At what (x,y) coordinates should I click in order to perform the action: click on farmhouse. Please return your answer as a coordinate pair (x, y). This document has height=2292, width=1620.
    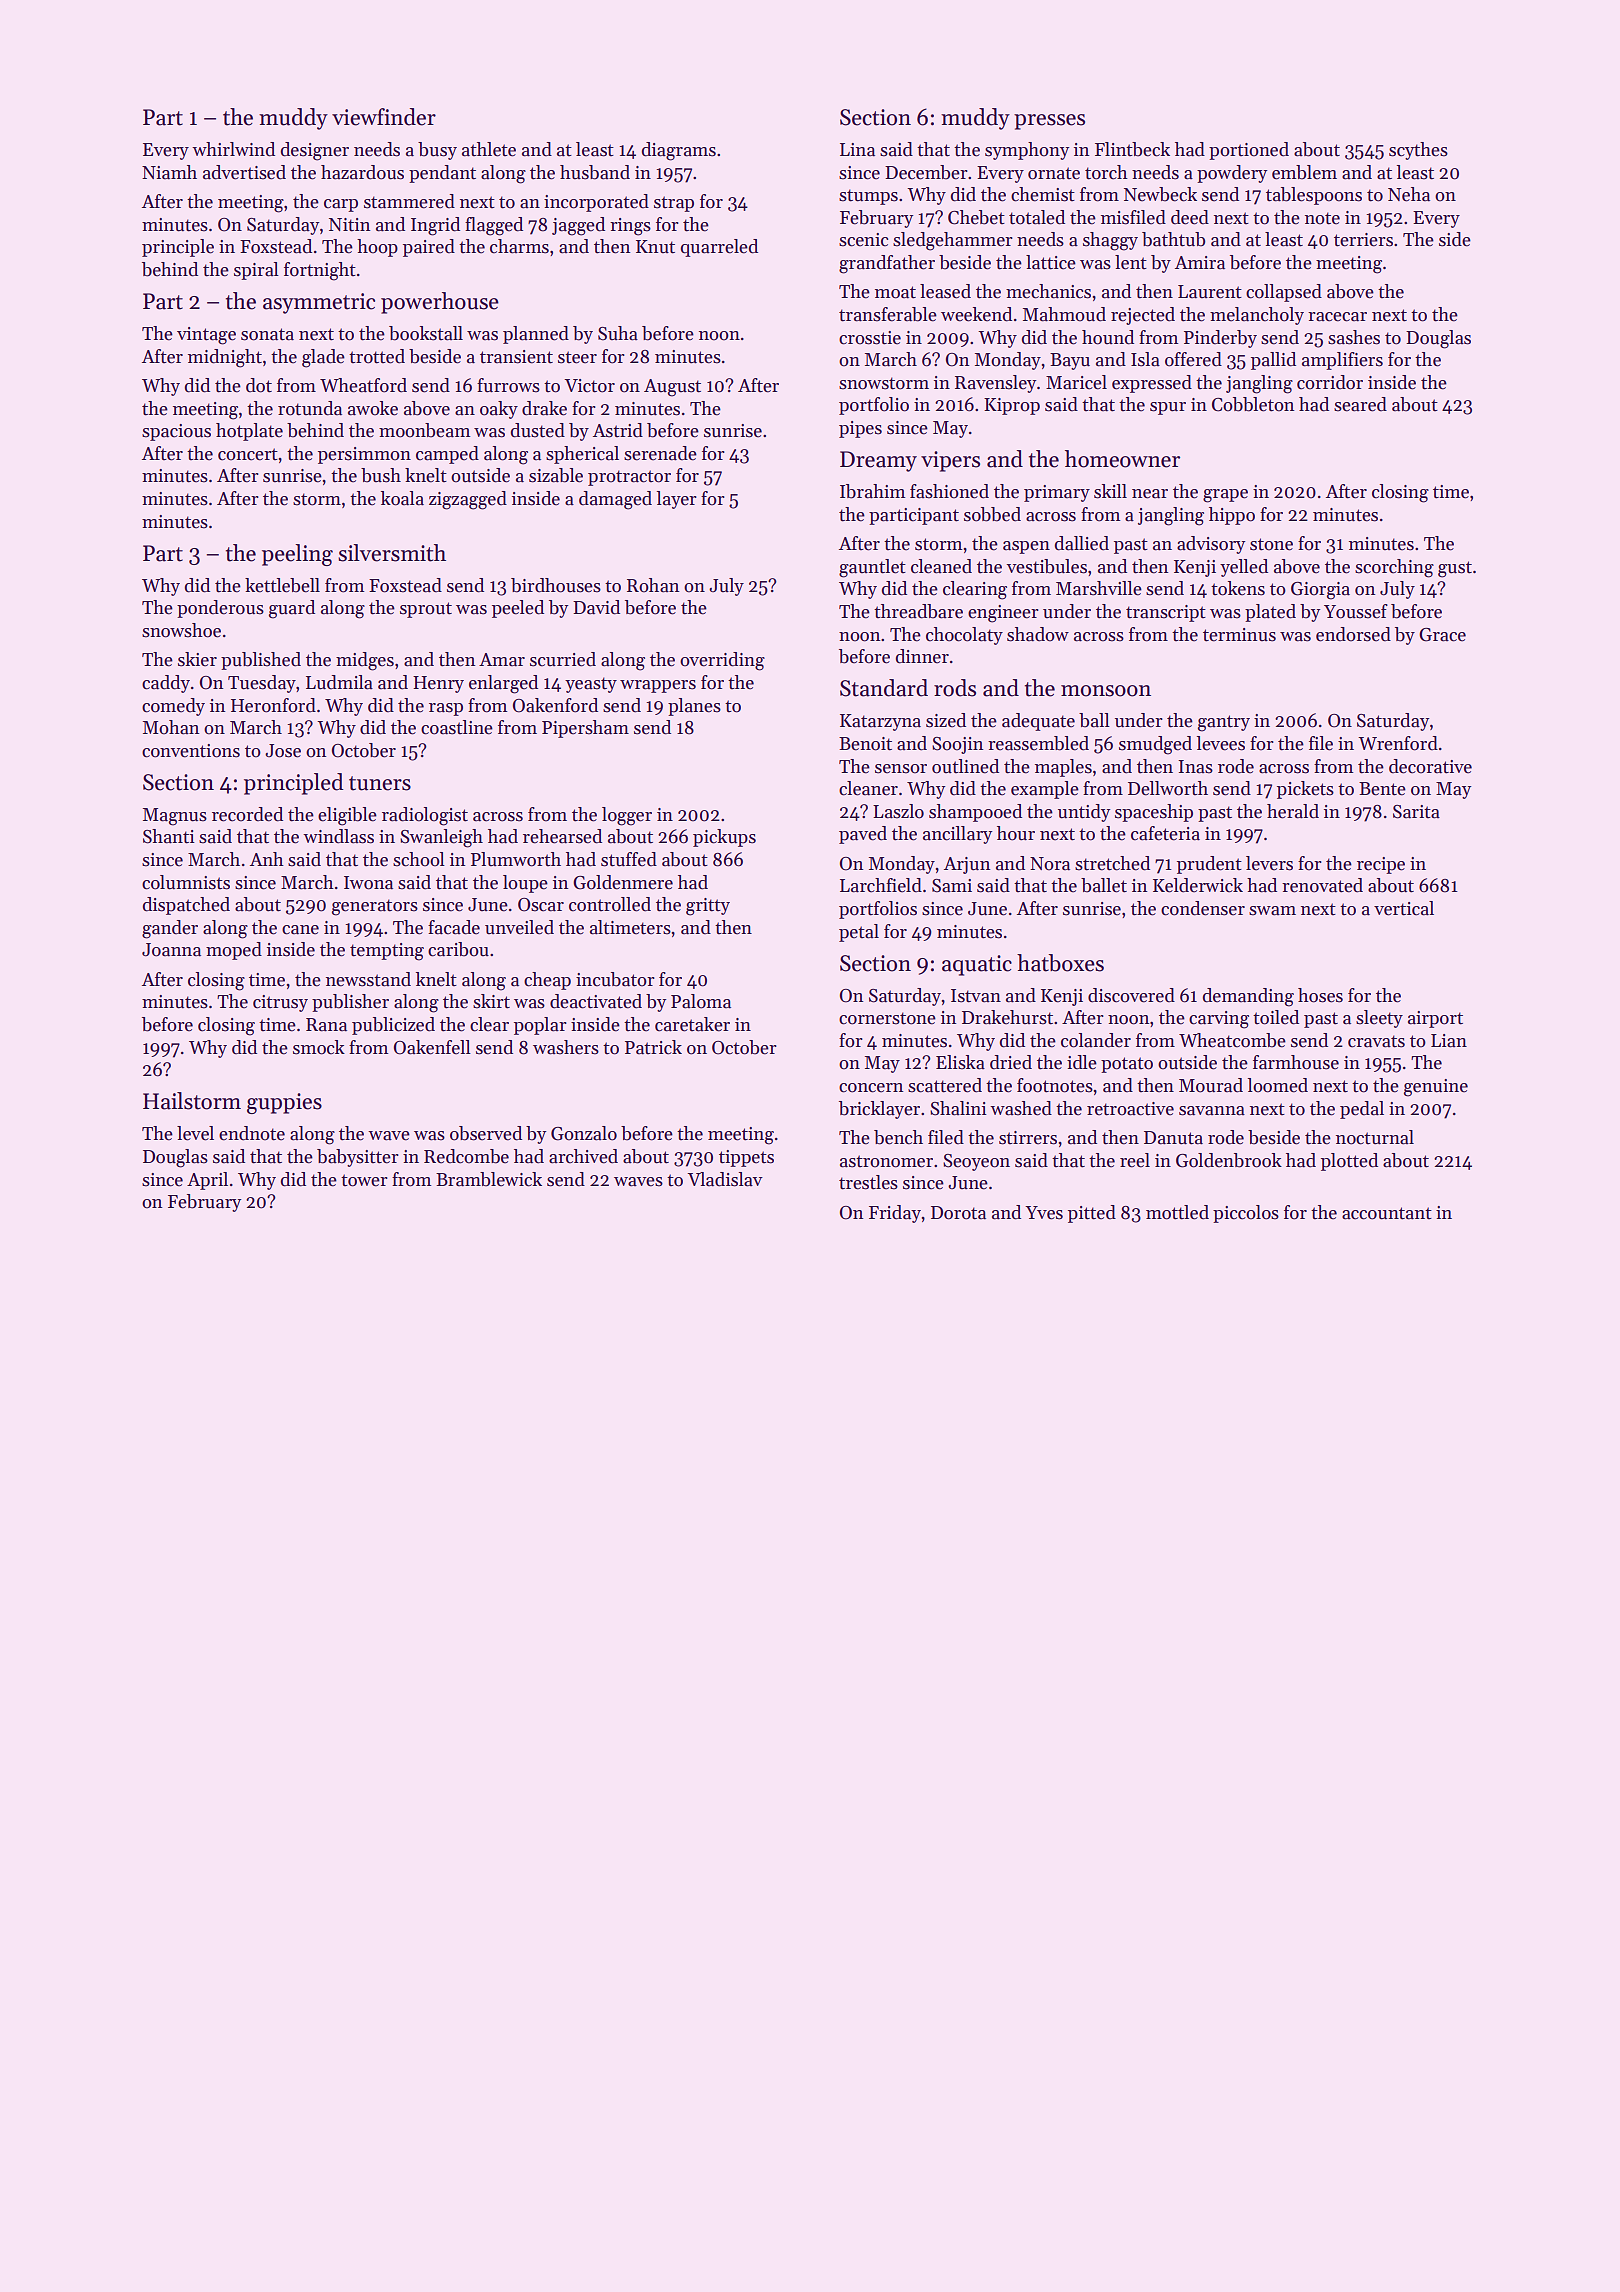
    Looking at the image, I should click on (1296, 1062).
